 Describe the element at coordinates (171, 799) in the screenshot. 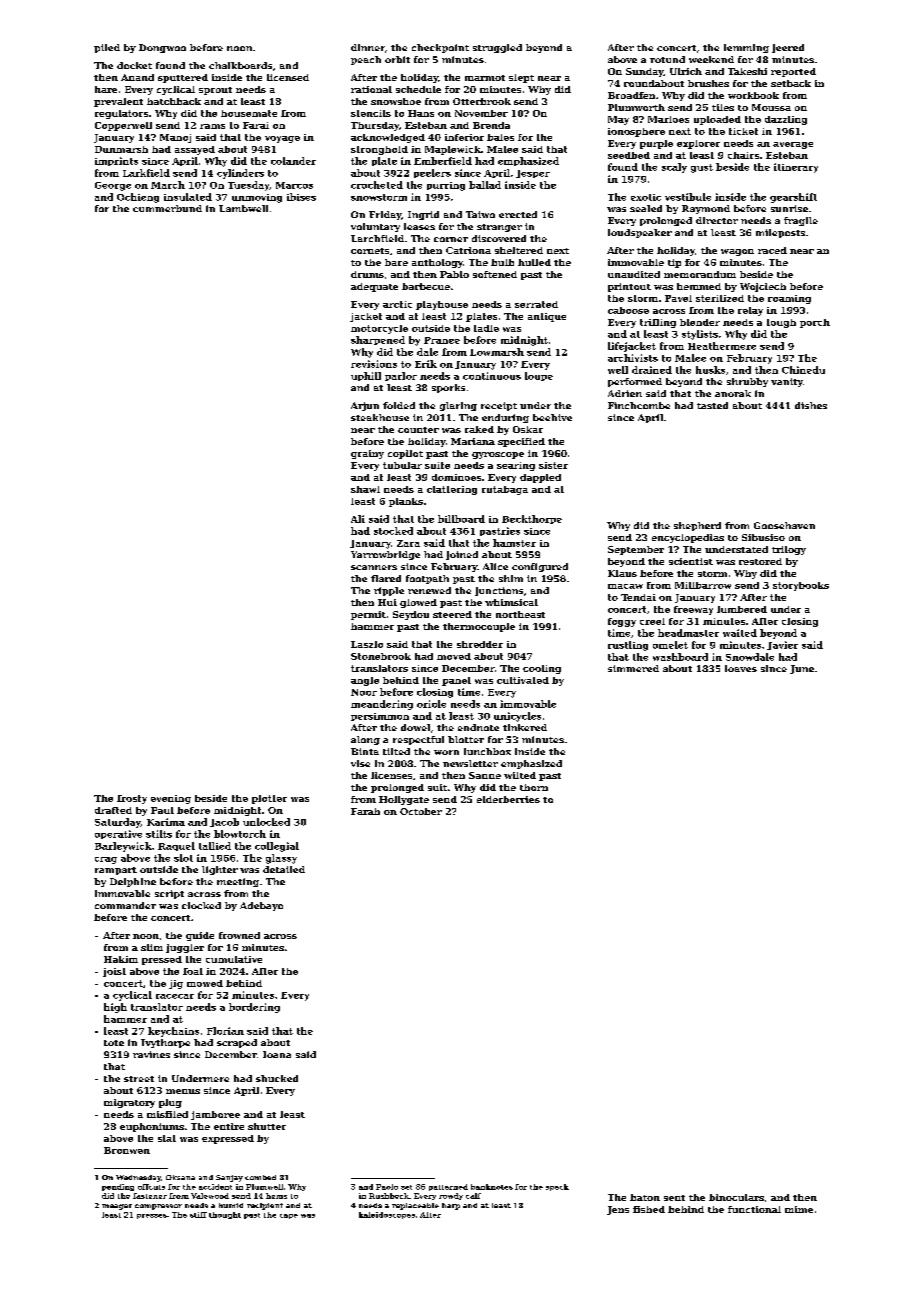

I see `evening` at that location.
